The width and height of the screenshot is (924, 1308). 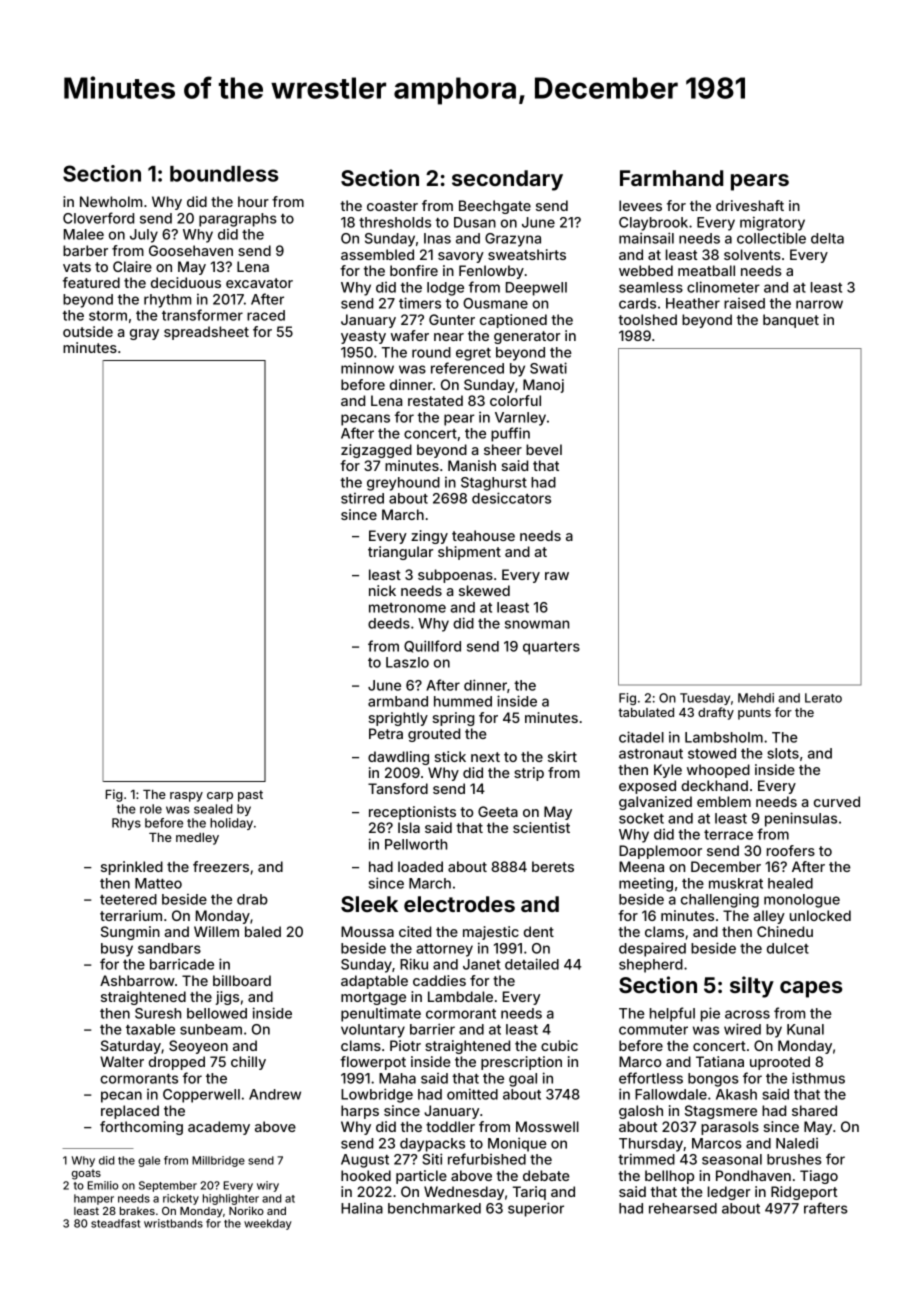 What do you see at coordinates (132, 868) in the screenshot?
I see `sprinkled` at bounding box center [132, 868].
